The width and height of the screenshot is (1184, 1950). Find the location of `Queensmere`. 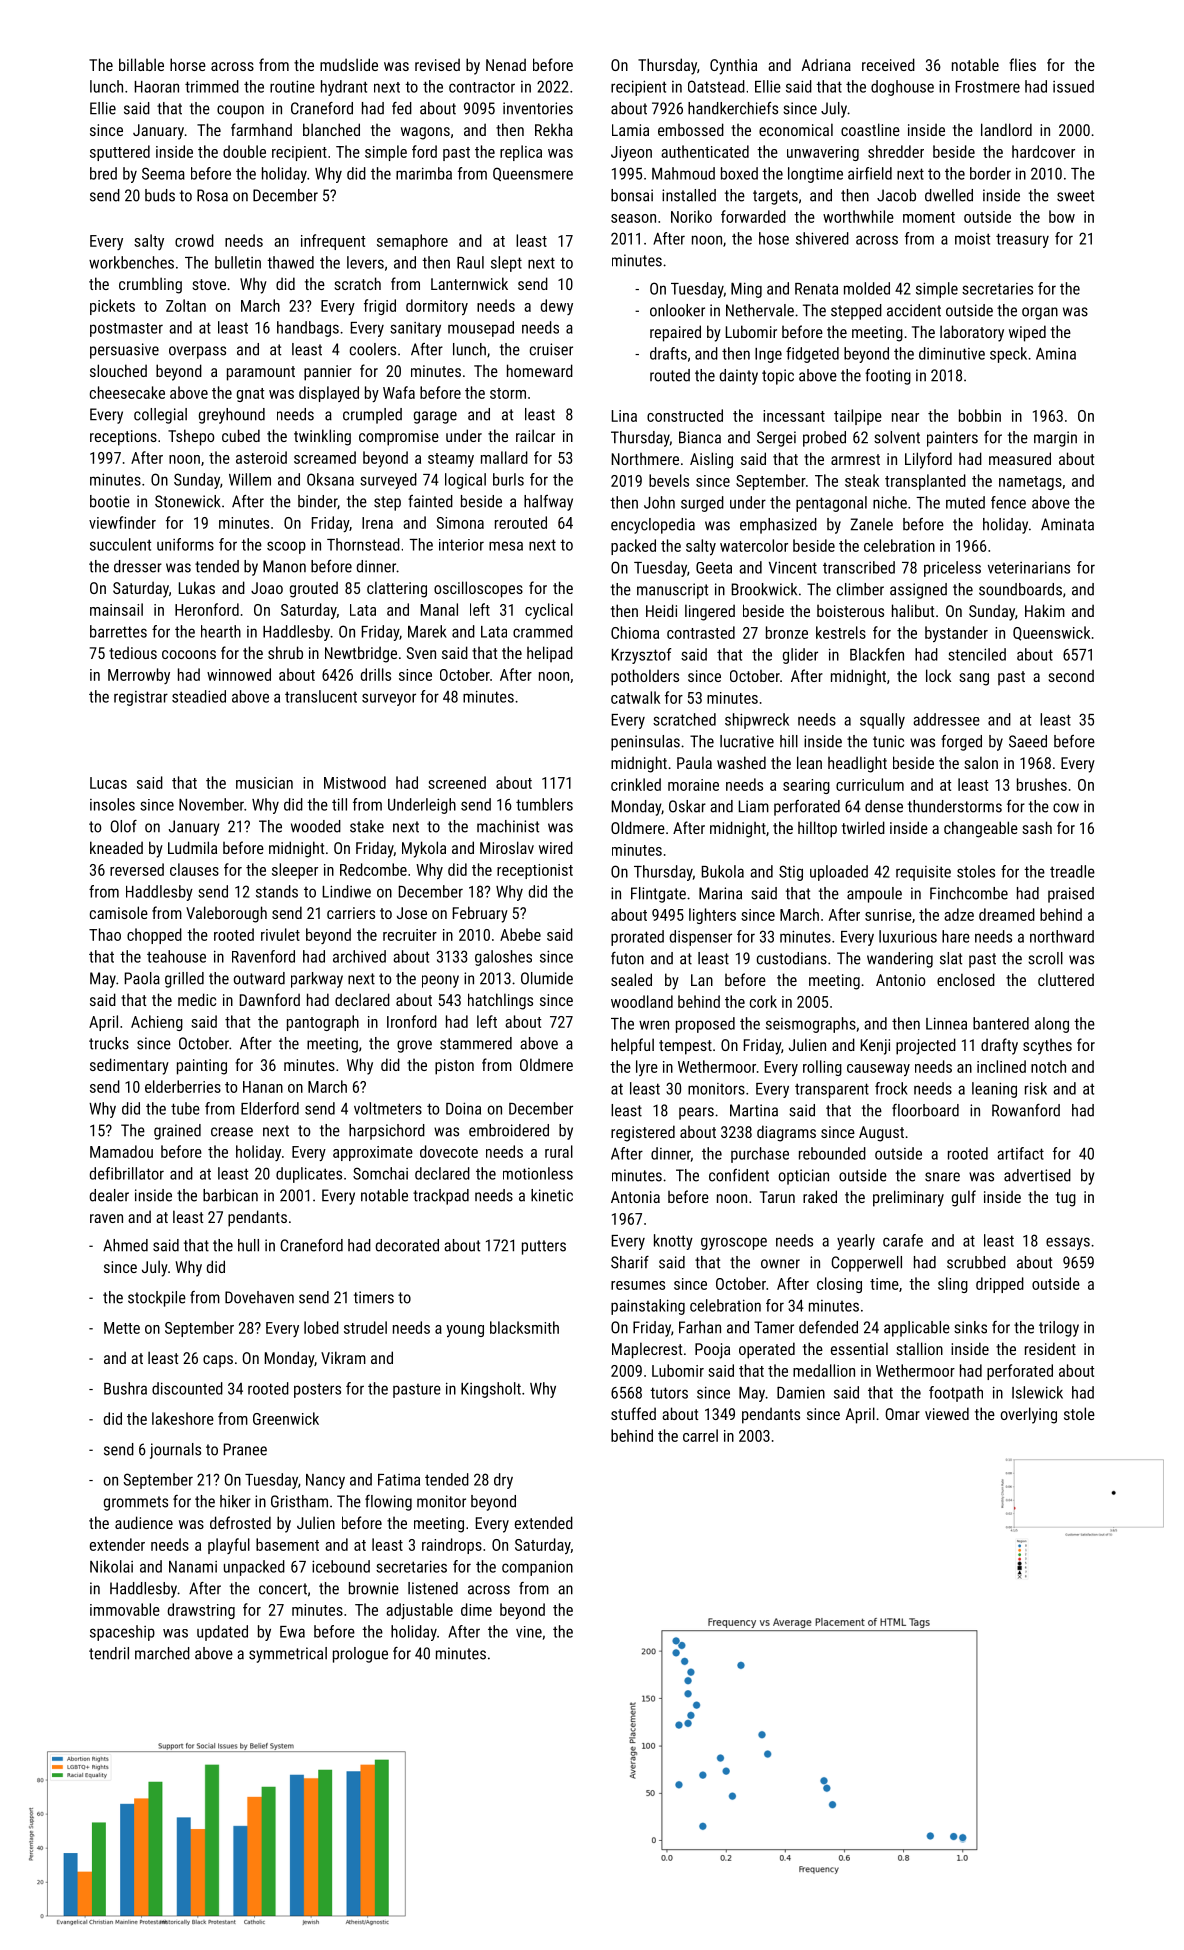

Queensmere is located at coordinates (533, 174).
